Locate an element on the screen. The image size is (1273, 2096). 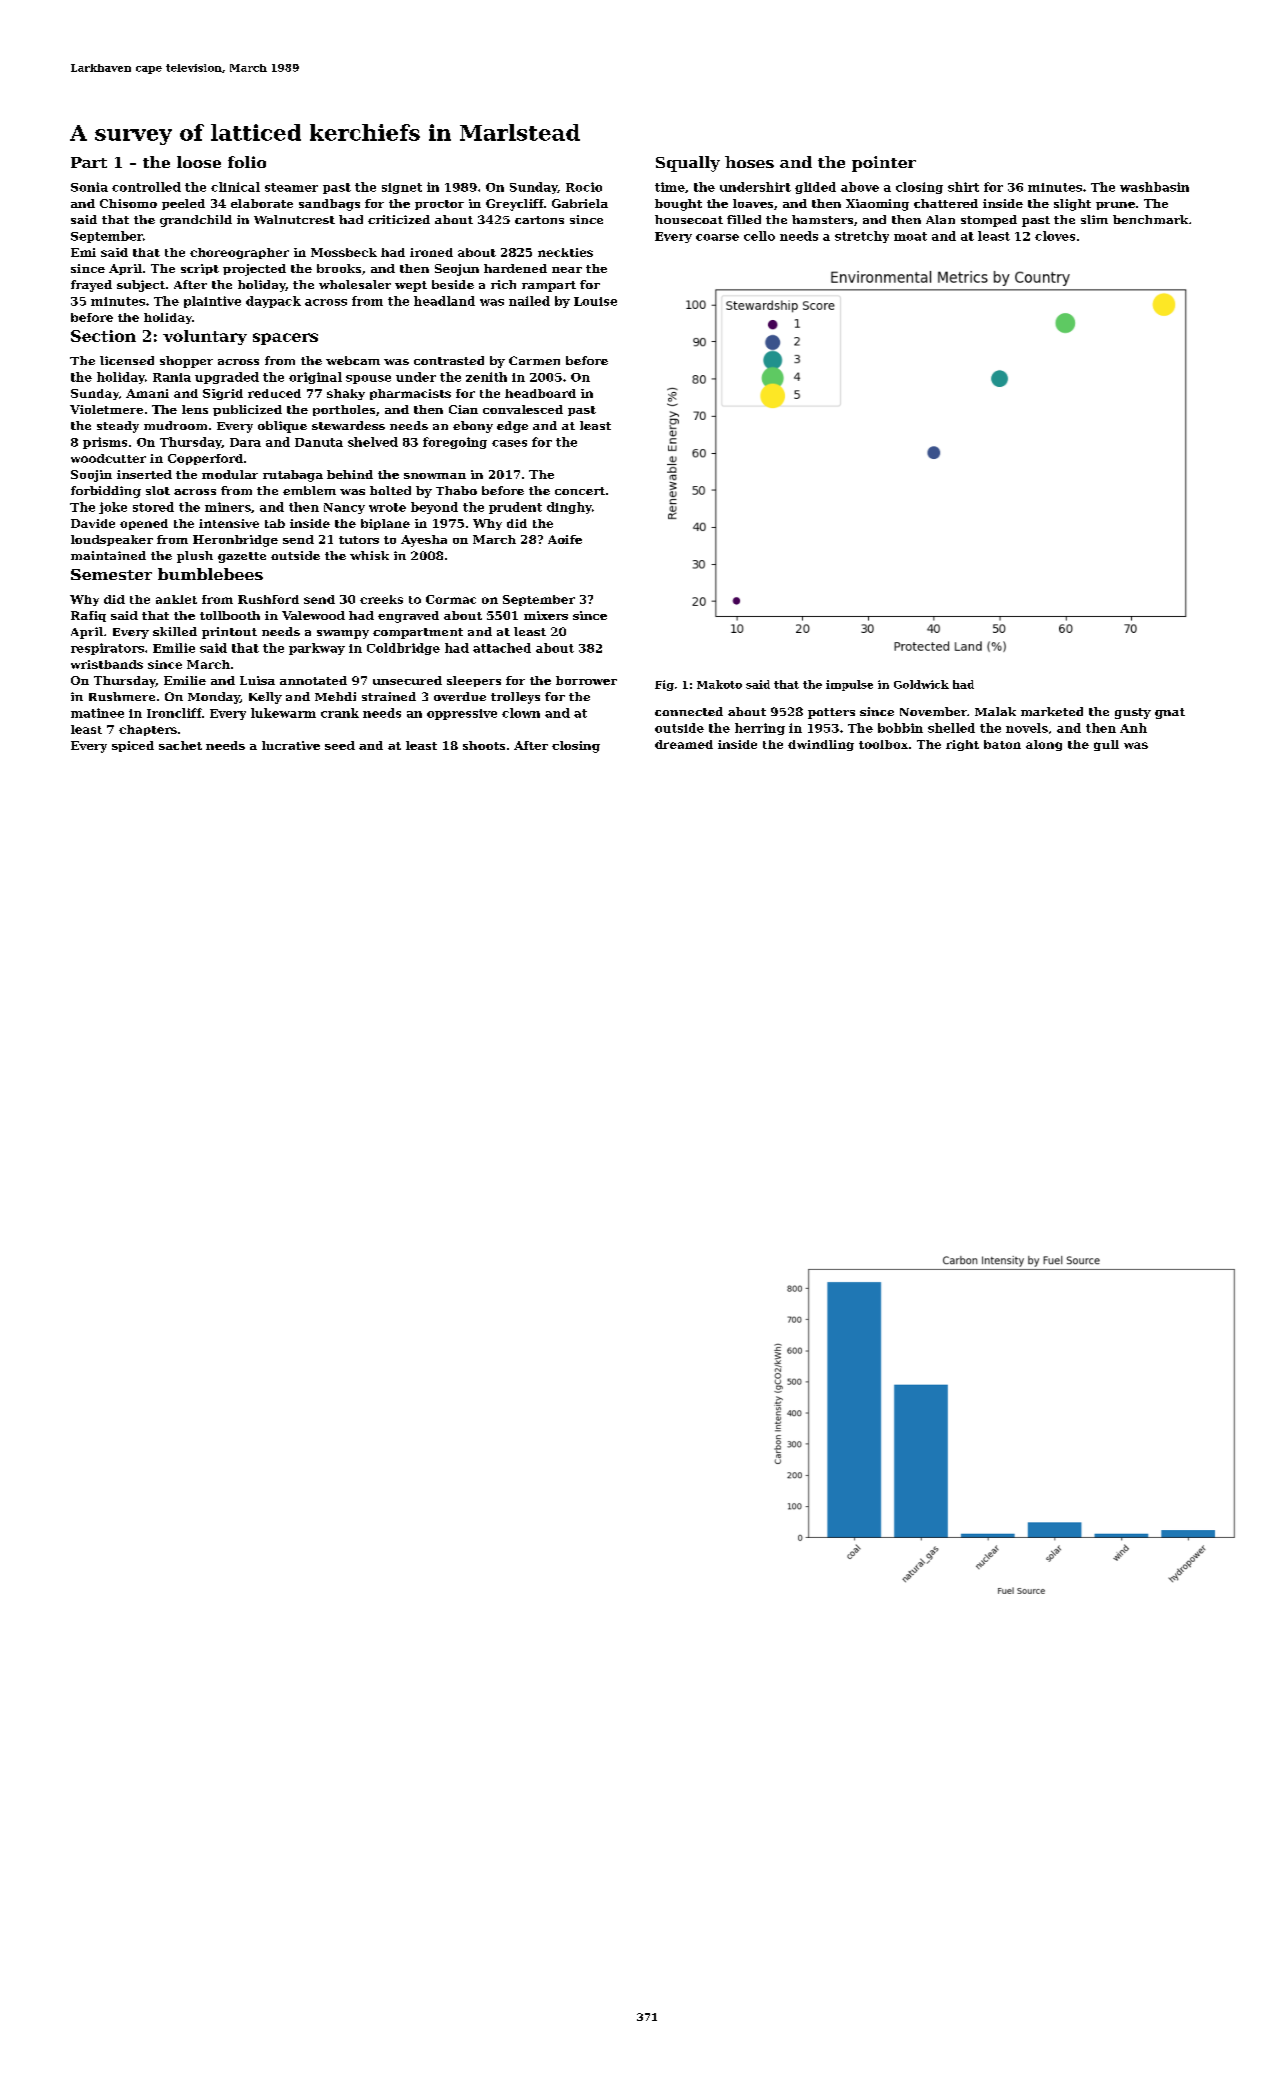
Goldwick is located at coordinates (921, 684).
